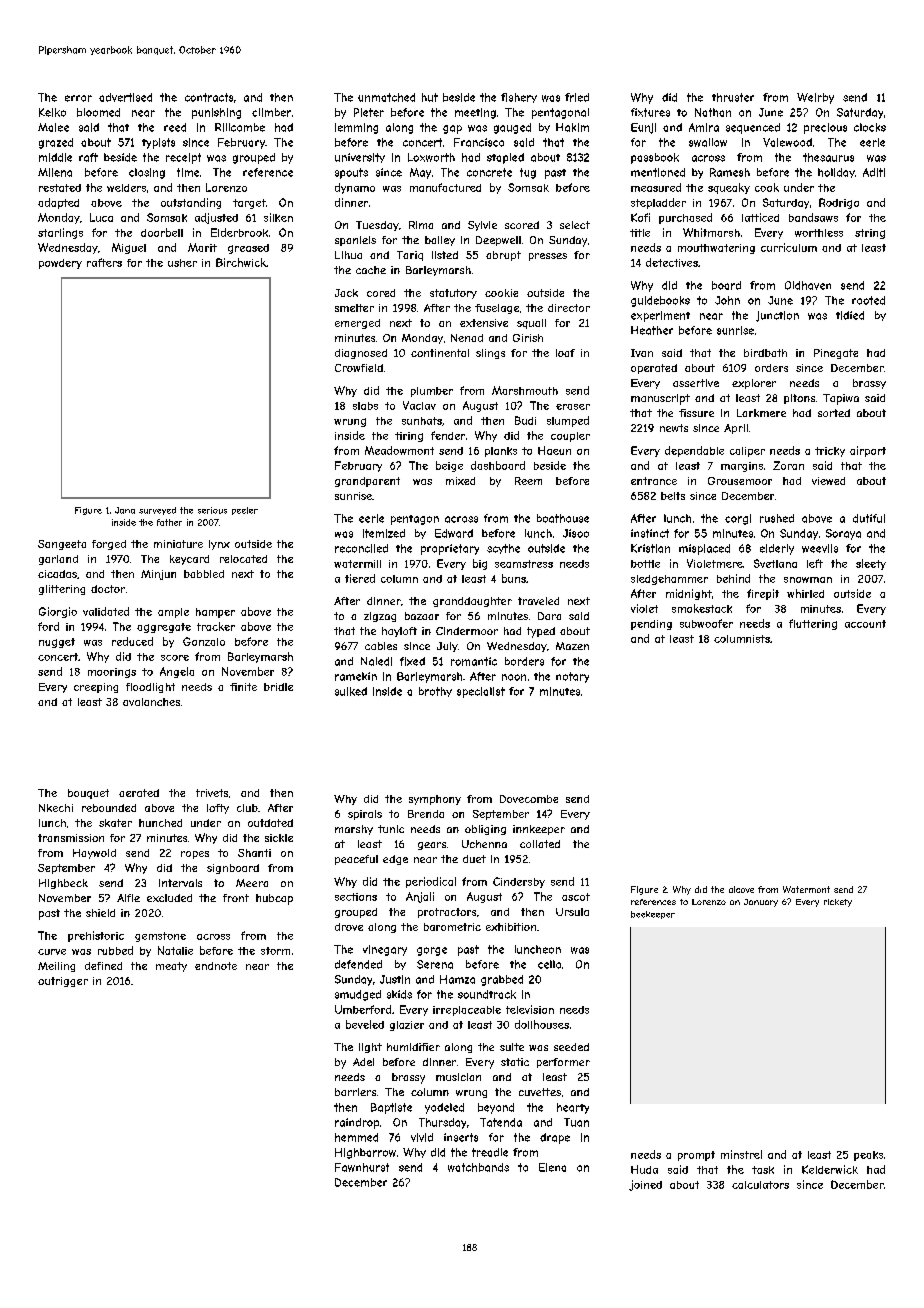 The height and width of the screenshot is (1308, 924). Describe the element at coordinates (838, 903) in the screenshot. I see `rickety` at that location.
